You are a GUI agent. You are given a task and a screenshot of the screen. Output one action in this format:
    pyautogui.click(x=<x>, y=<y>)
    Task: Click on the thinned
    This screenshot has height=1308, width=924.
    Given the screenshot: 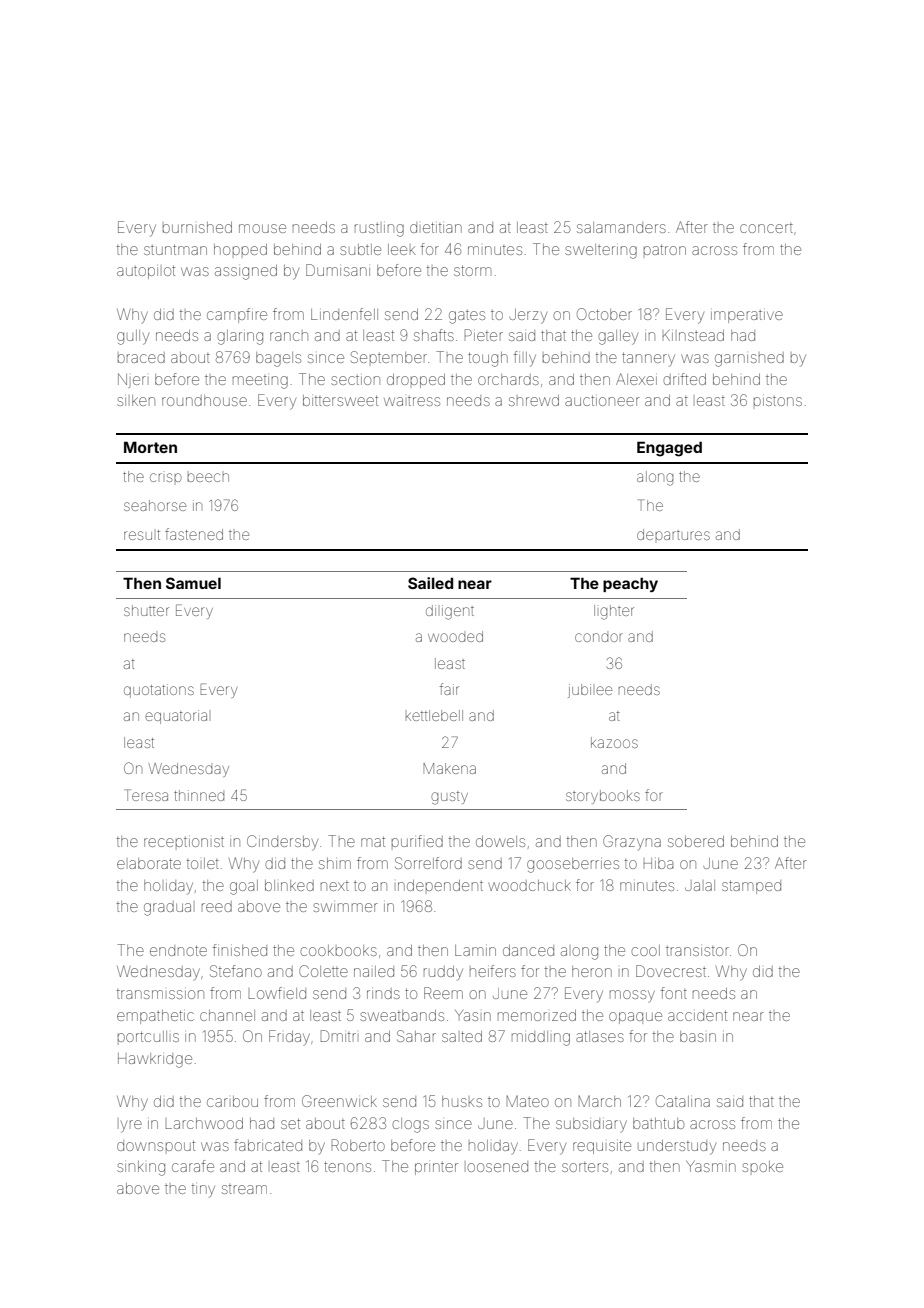 What is the action you would take?
    pyautogui.click(x=199, y=795)
